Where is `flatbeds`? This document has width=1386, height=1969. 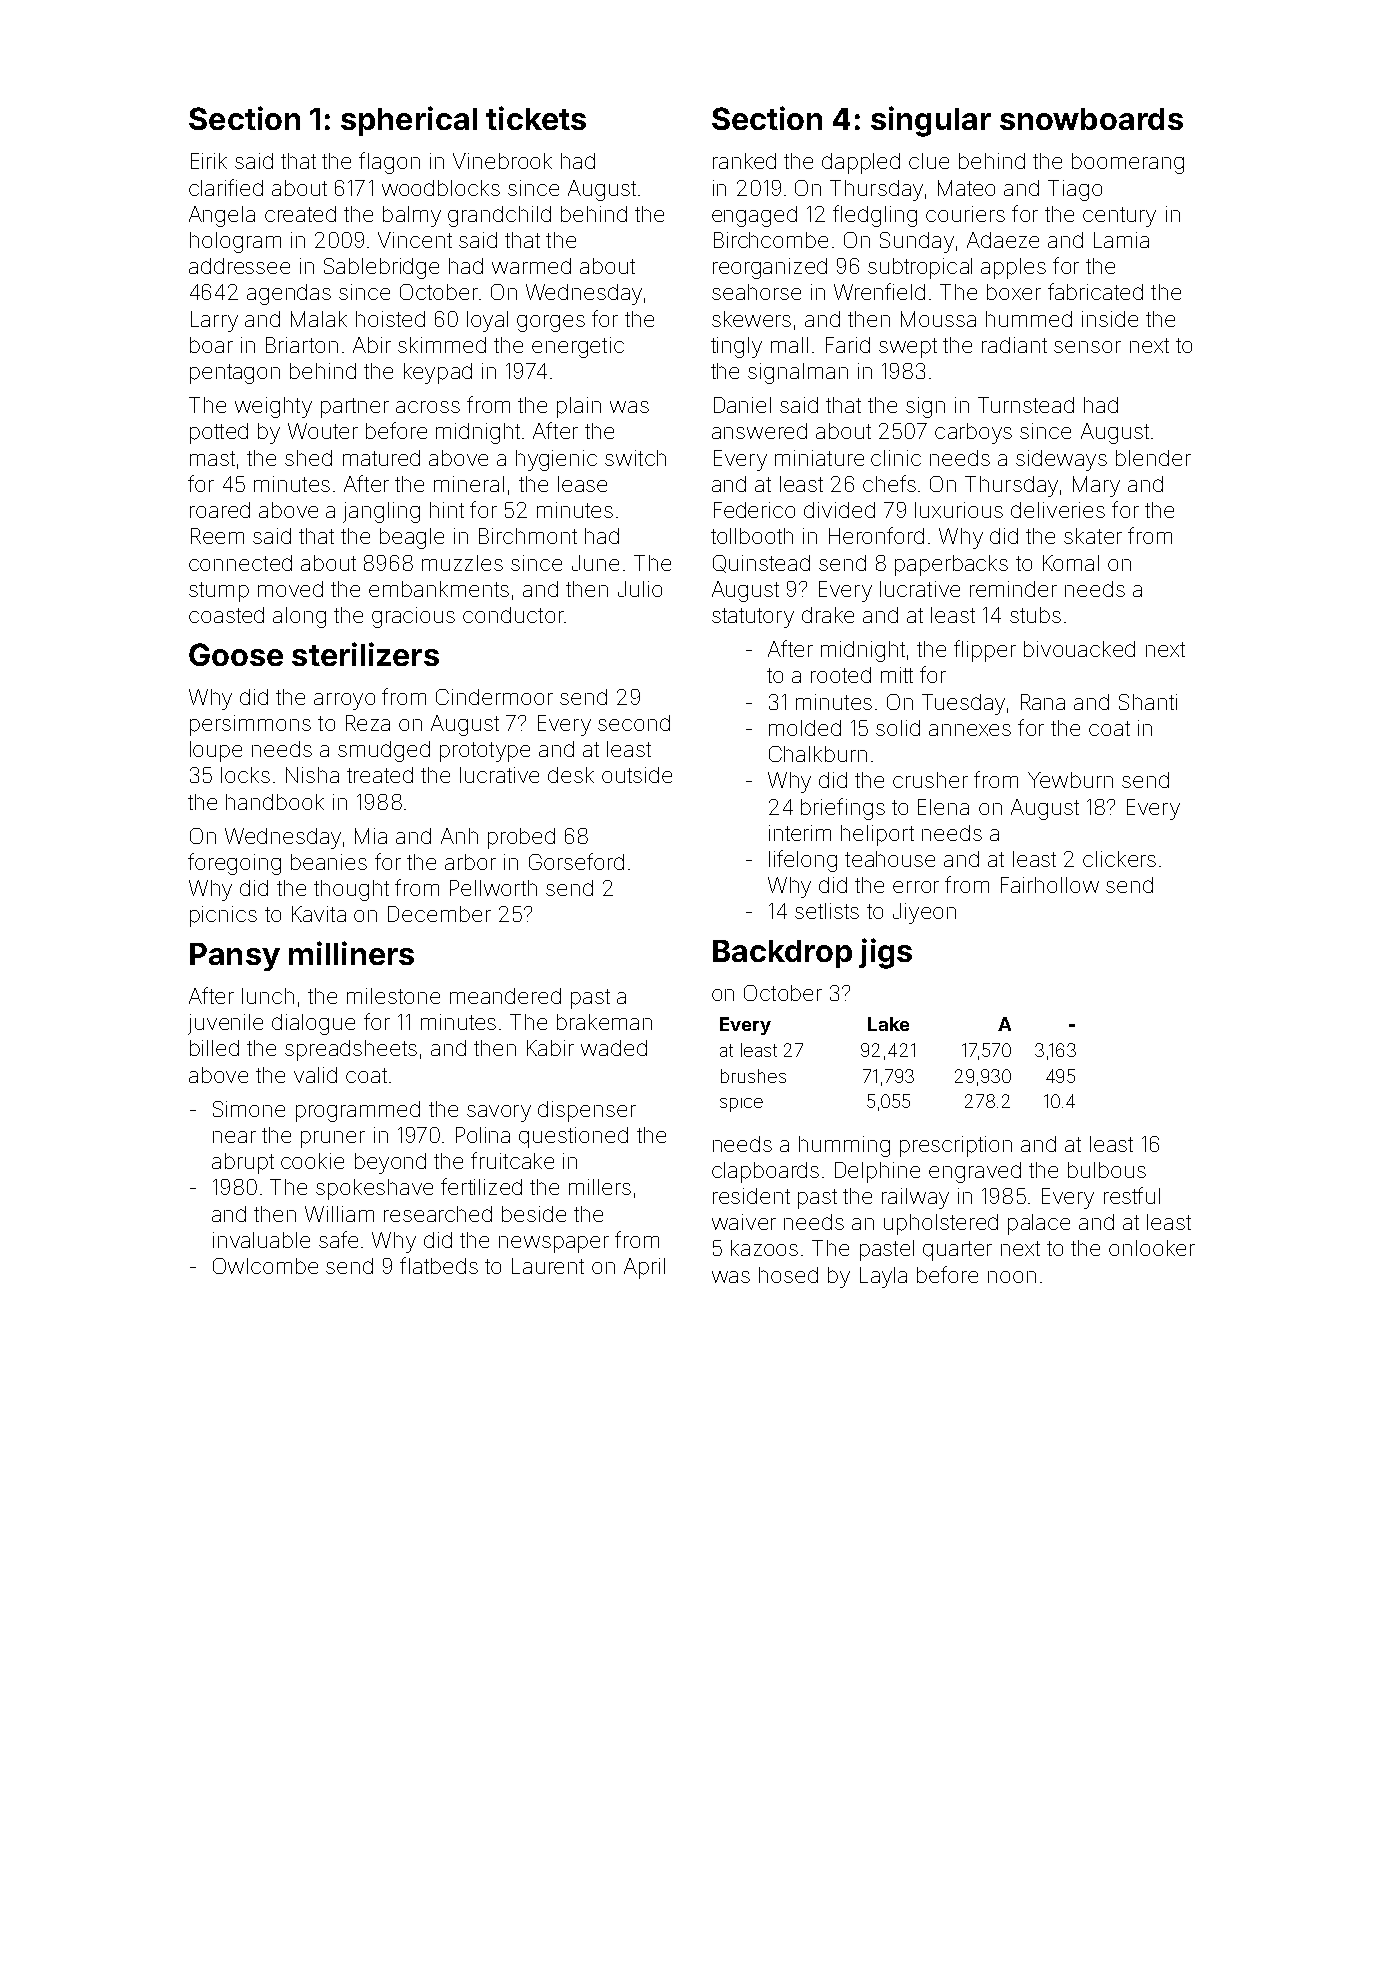
flatbeds is located at coordinates (439, 1265).
